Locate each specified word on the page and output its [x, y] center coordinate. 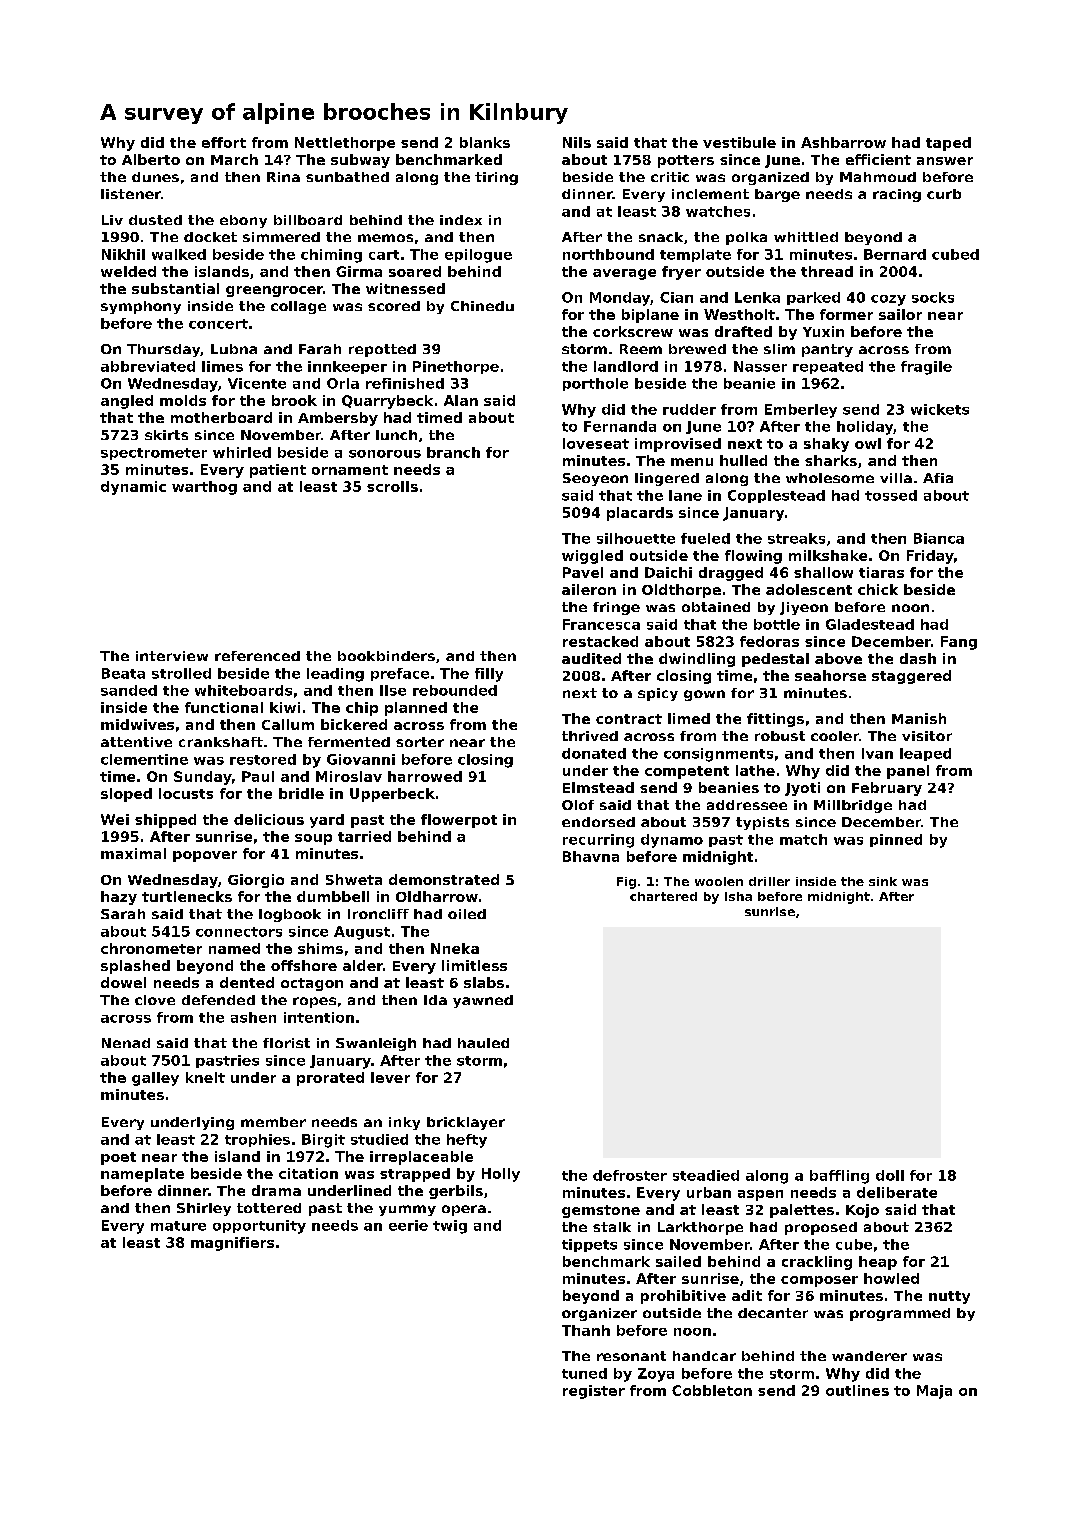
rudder [689, 409]
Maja [934, 1392]
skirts [166, 435]
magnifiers [232, 1244]
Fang [959, 643]
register [594, 1392]
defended [218, 1000]
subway [360, 161]
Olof [578, 805]
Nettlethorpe [345, 144]
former [846, 314]
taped [948, 144]
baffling [839, 1177]
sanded [129, 690]
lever [390, 1077]
